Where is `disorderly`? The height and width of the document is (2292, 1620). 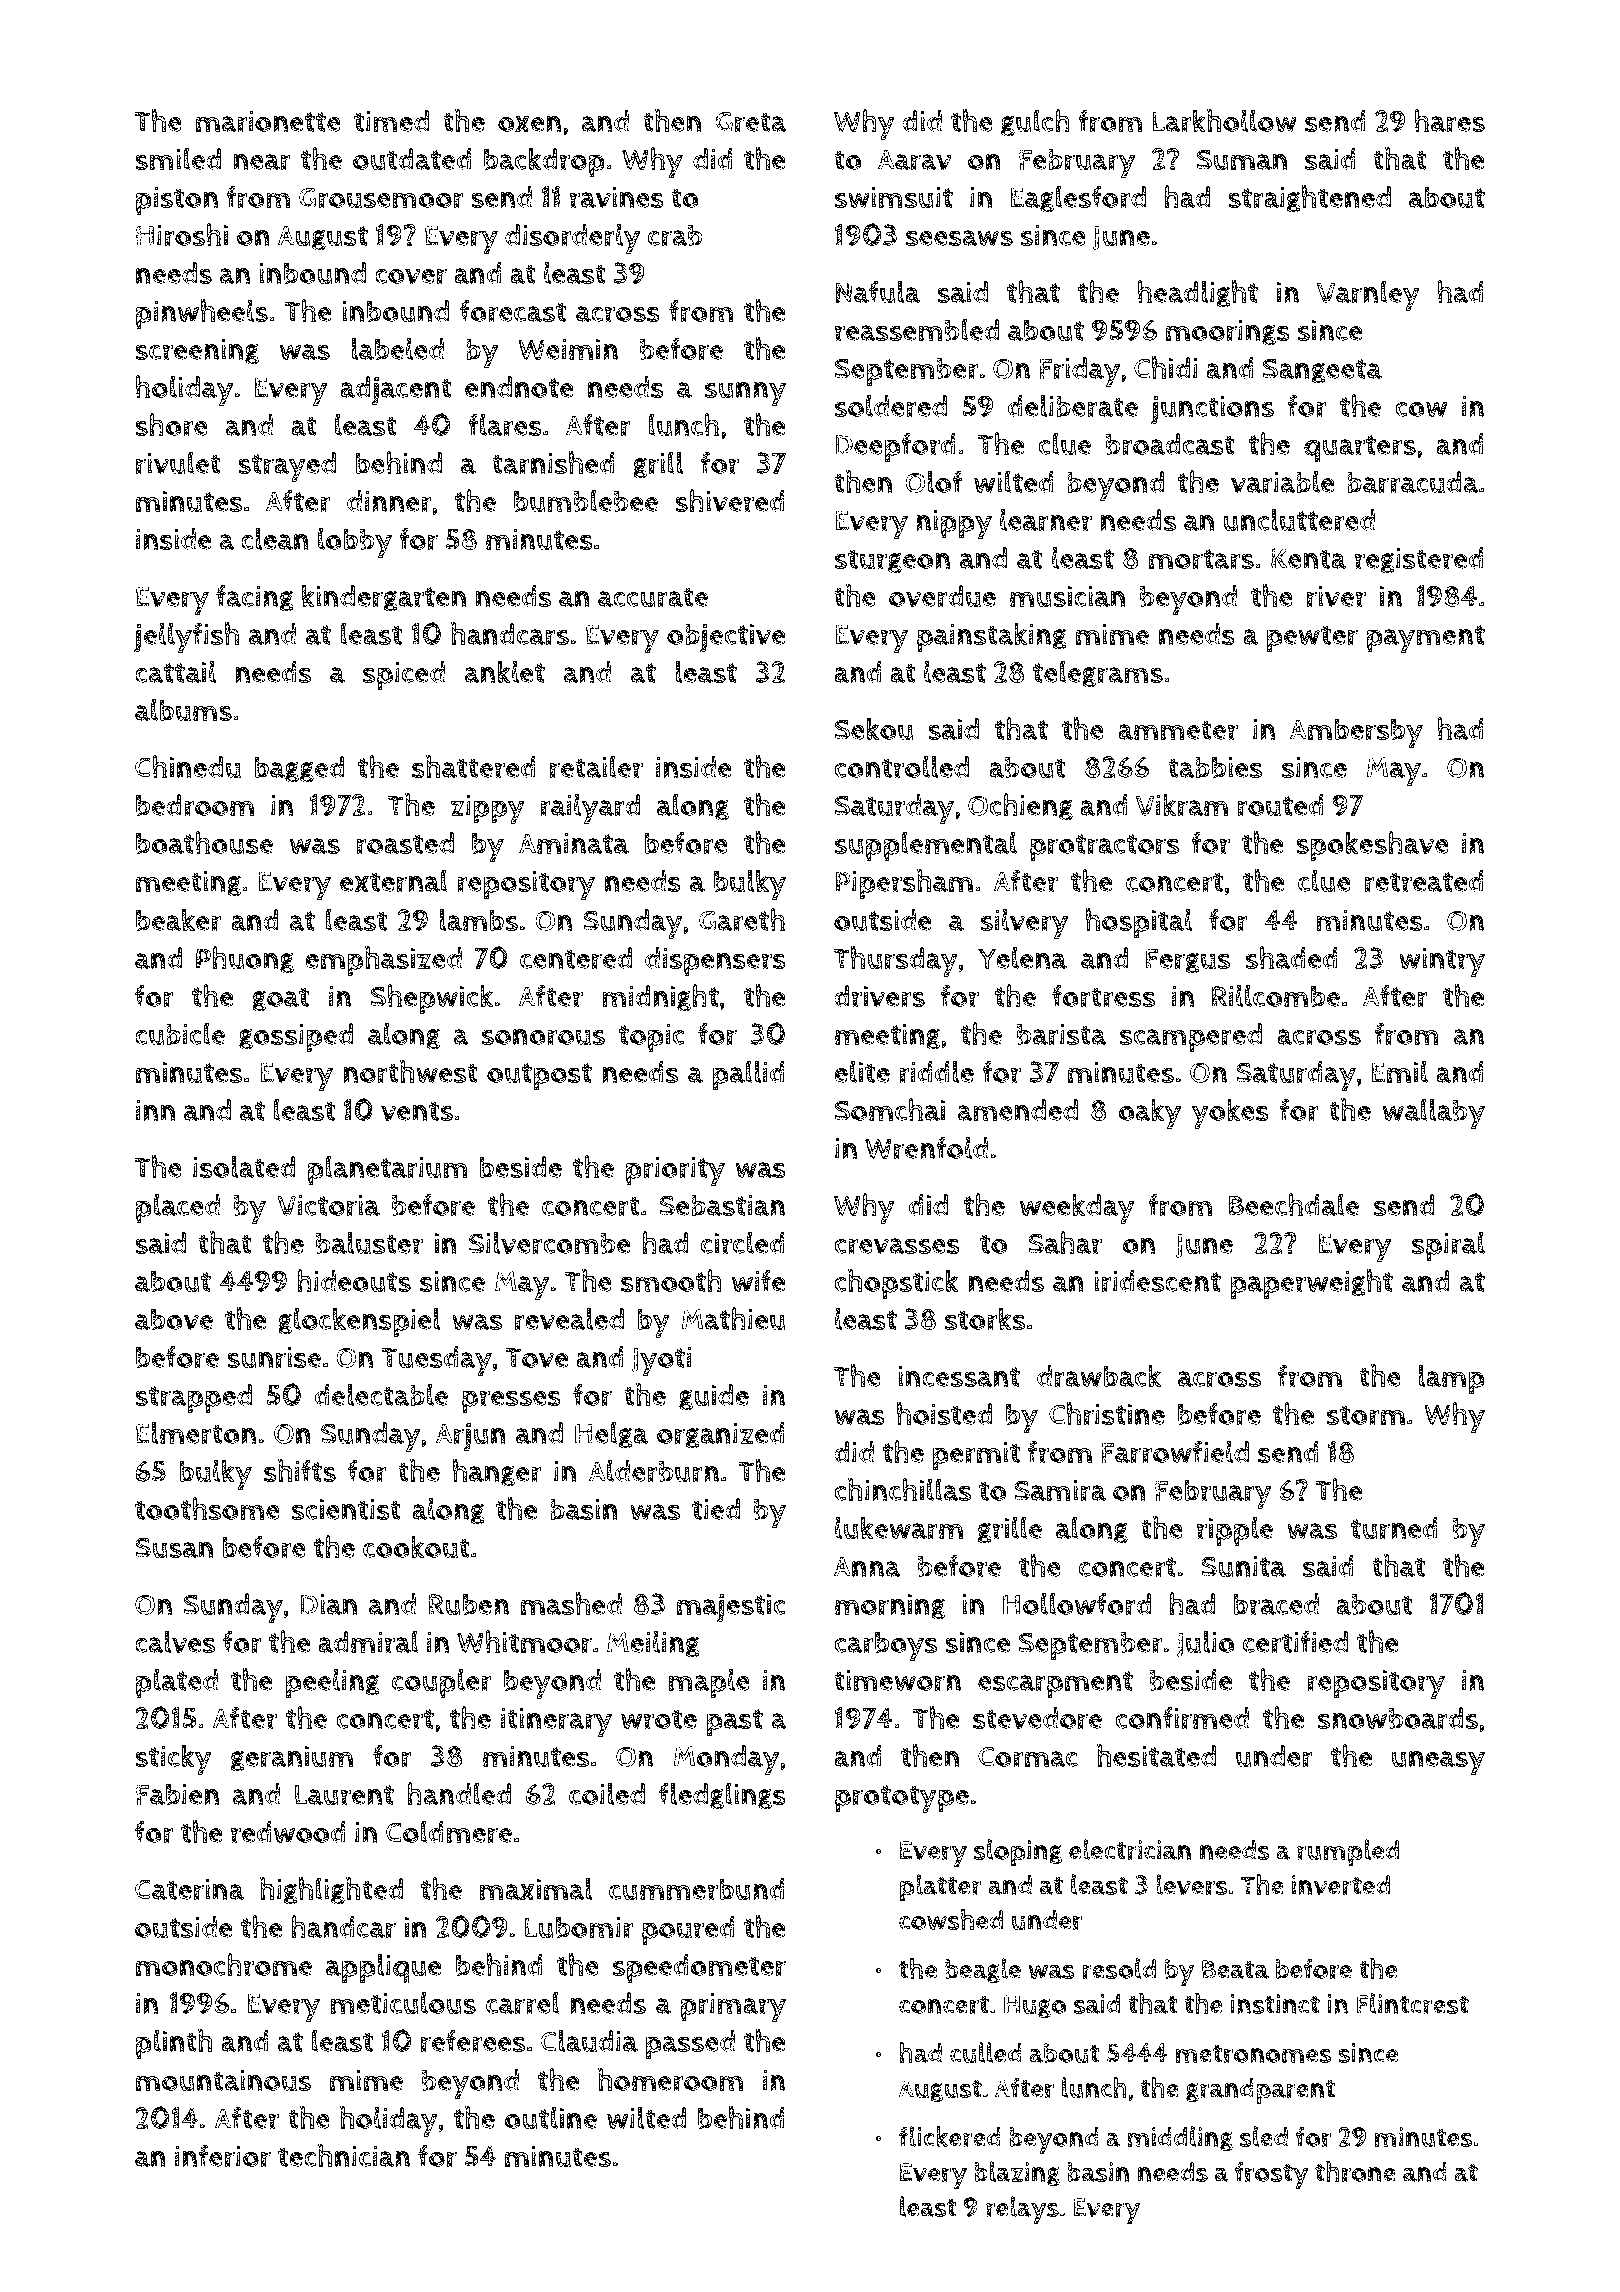
disorderly is located at coordinates (572, 238).
